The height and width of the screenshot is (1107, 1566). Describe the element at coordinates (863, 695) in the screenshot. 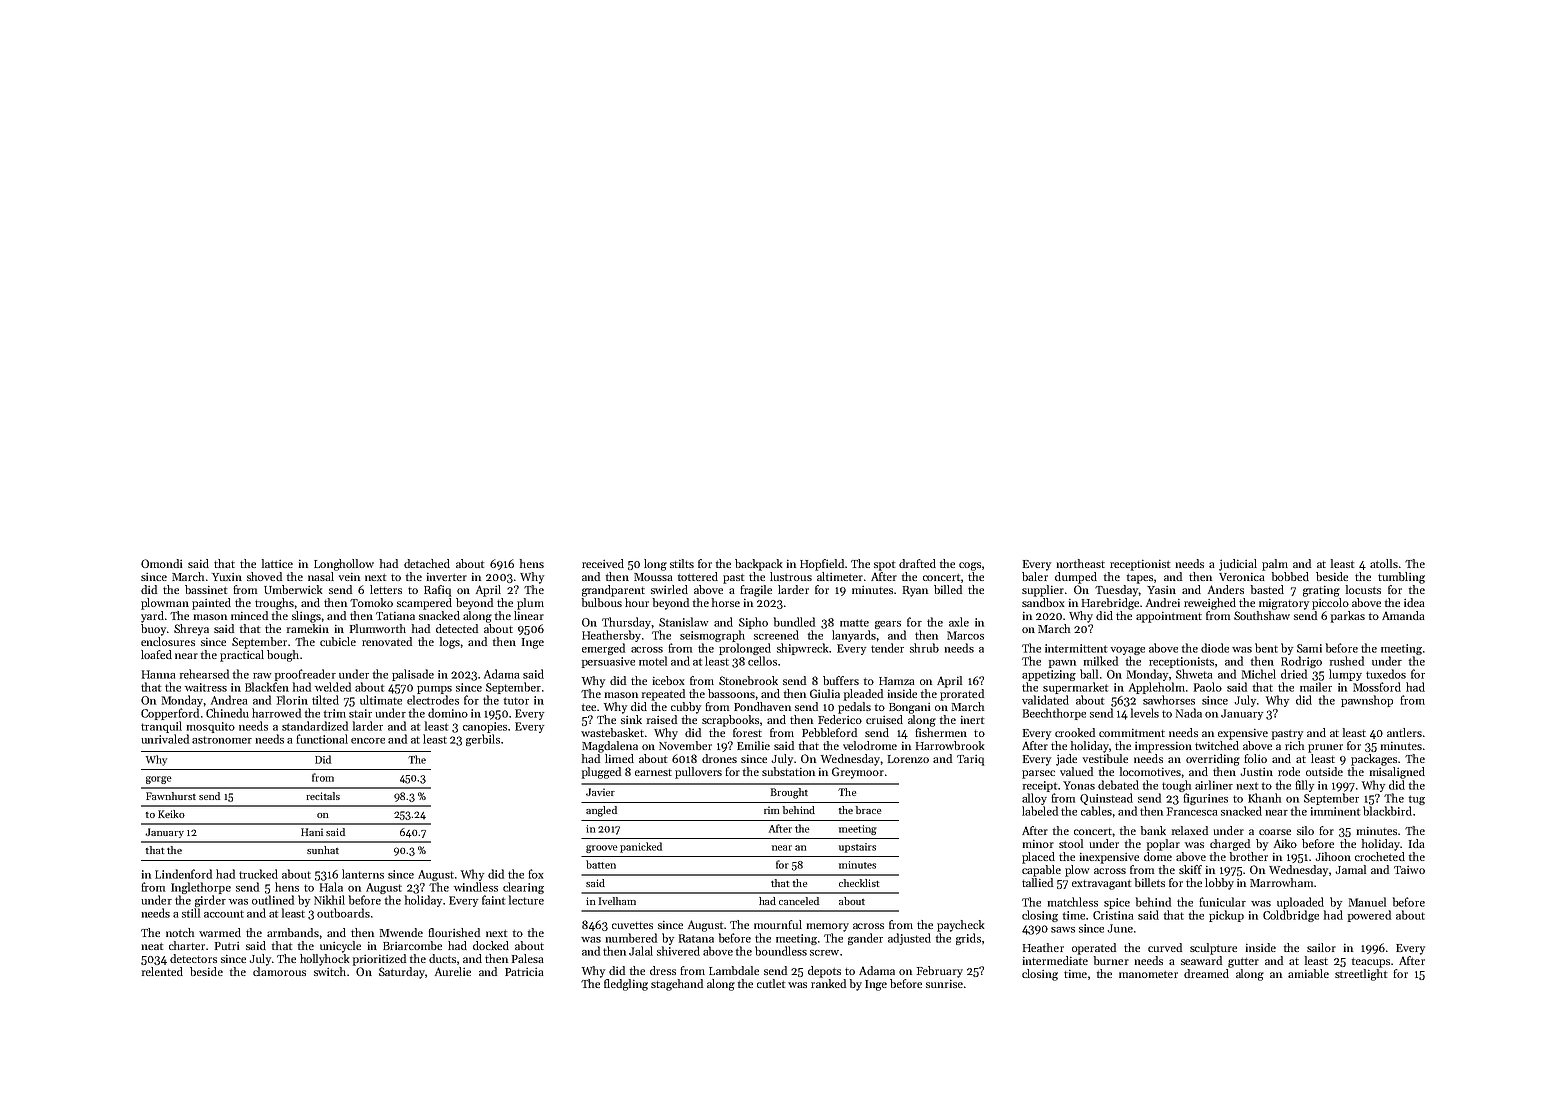

I see `pleaded` at that location.
